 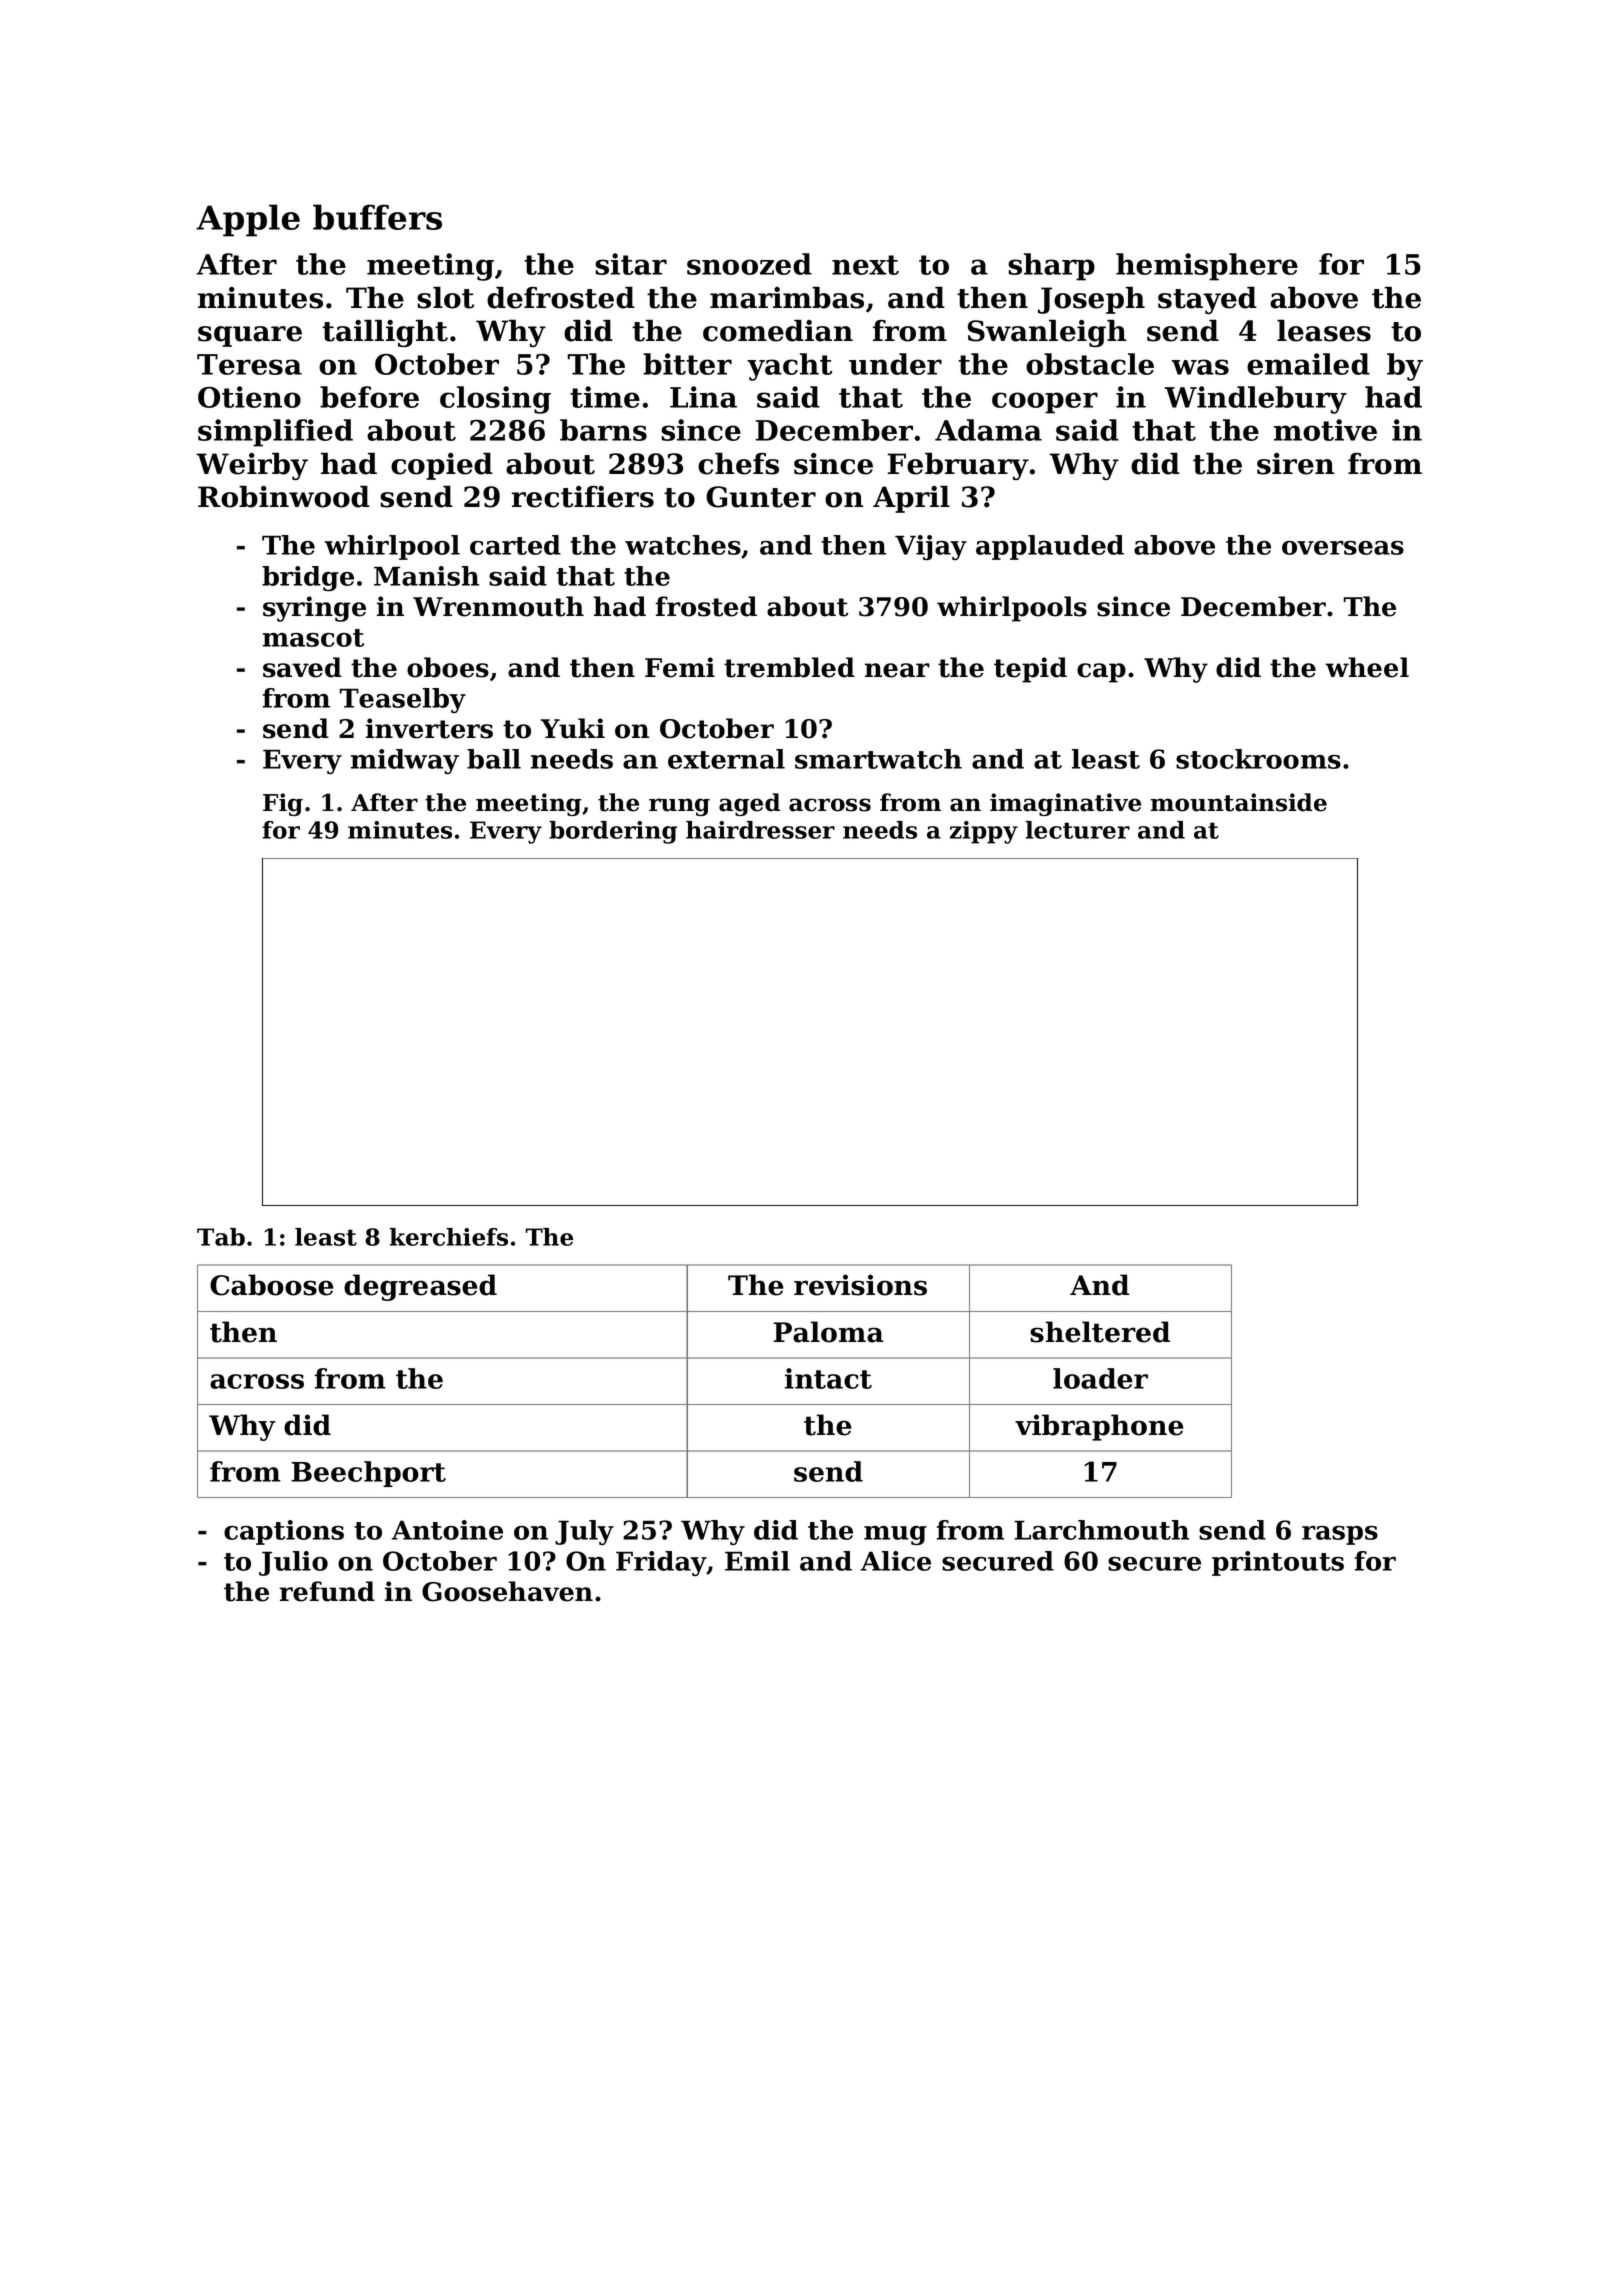 What do you see at coordinates (302, 667) in the image?
I see `saved` at bounding box center [302, 667].
